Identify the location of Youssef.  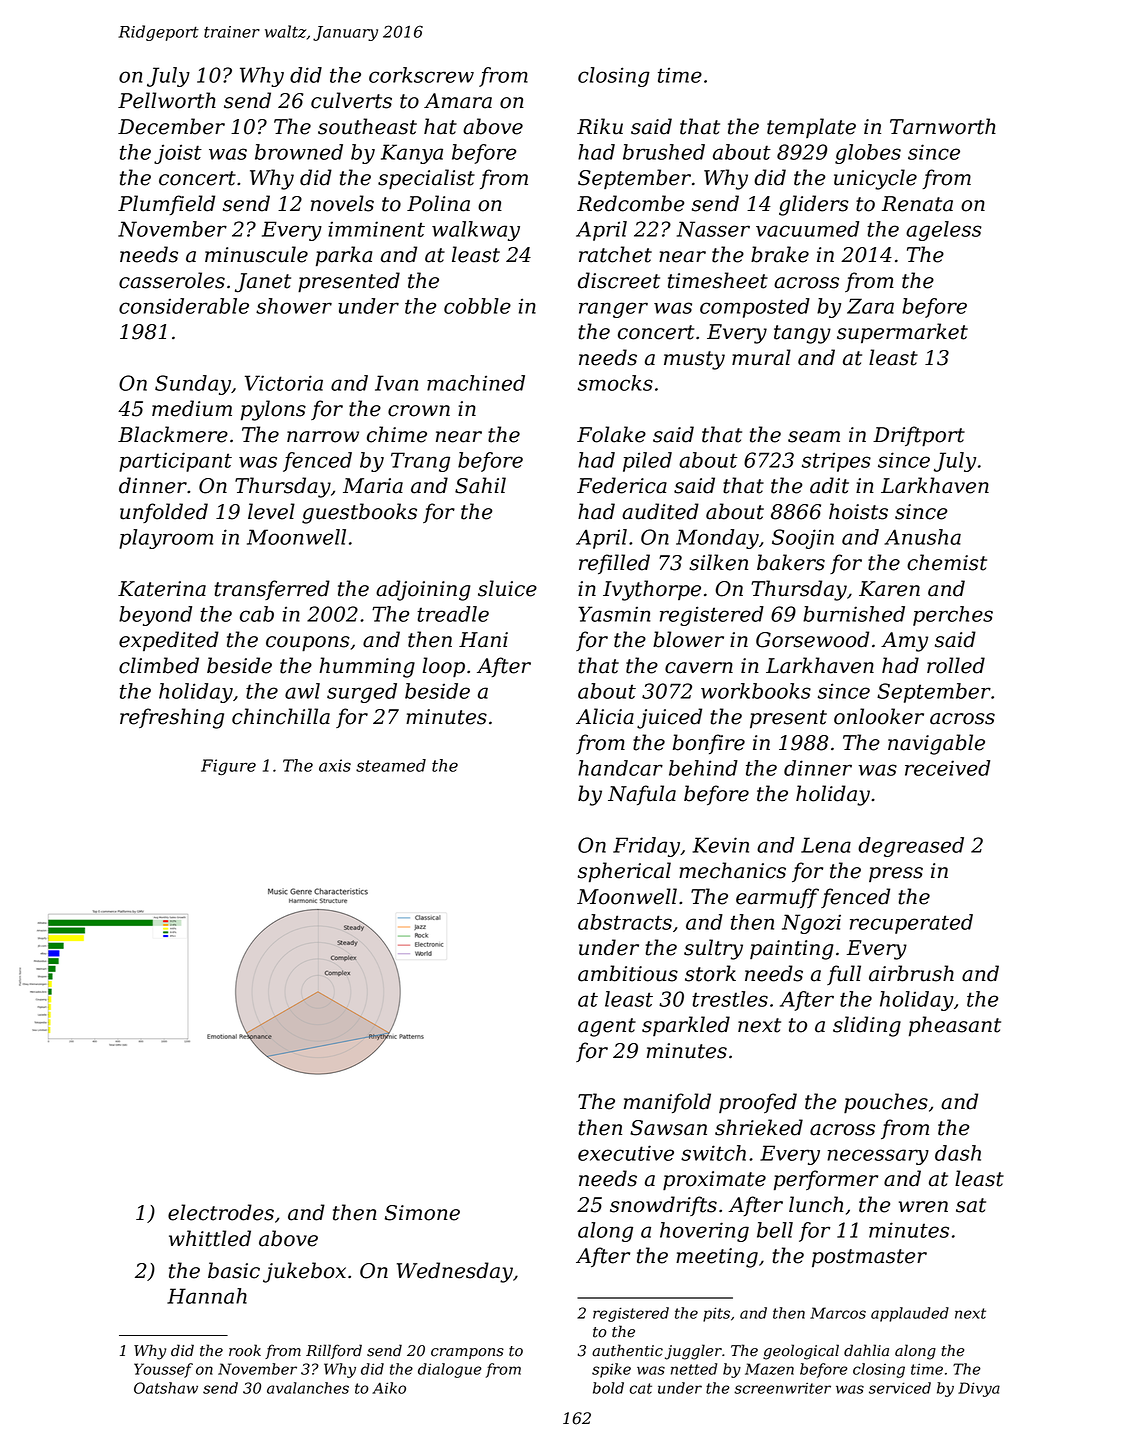
(163, 1370).
